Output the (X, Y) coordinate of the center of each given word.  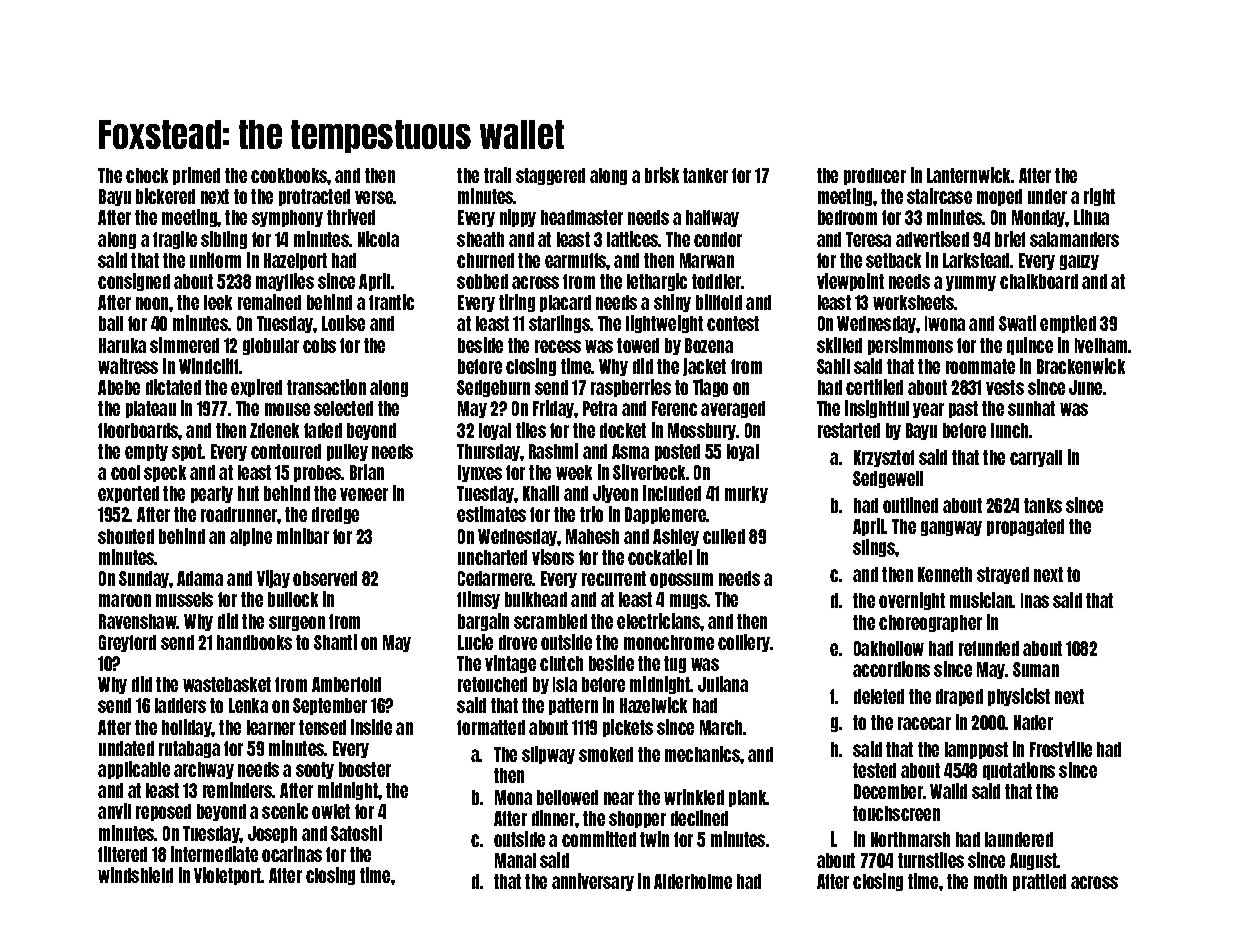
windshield (135, 875)
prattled (1039, 882)
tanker (705, 175)
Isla (565, 684)
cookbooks (289, 175)
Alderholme (693, 881)
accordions (891, 669)
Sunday (144, 579)
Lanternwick (969, 175)
